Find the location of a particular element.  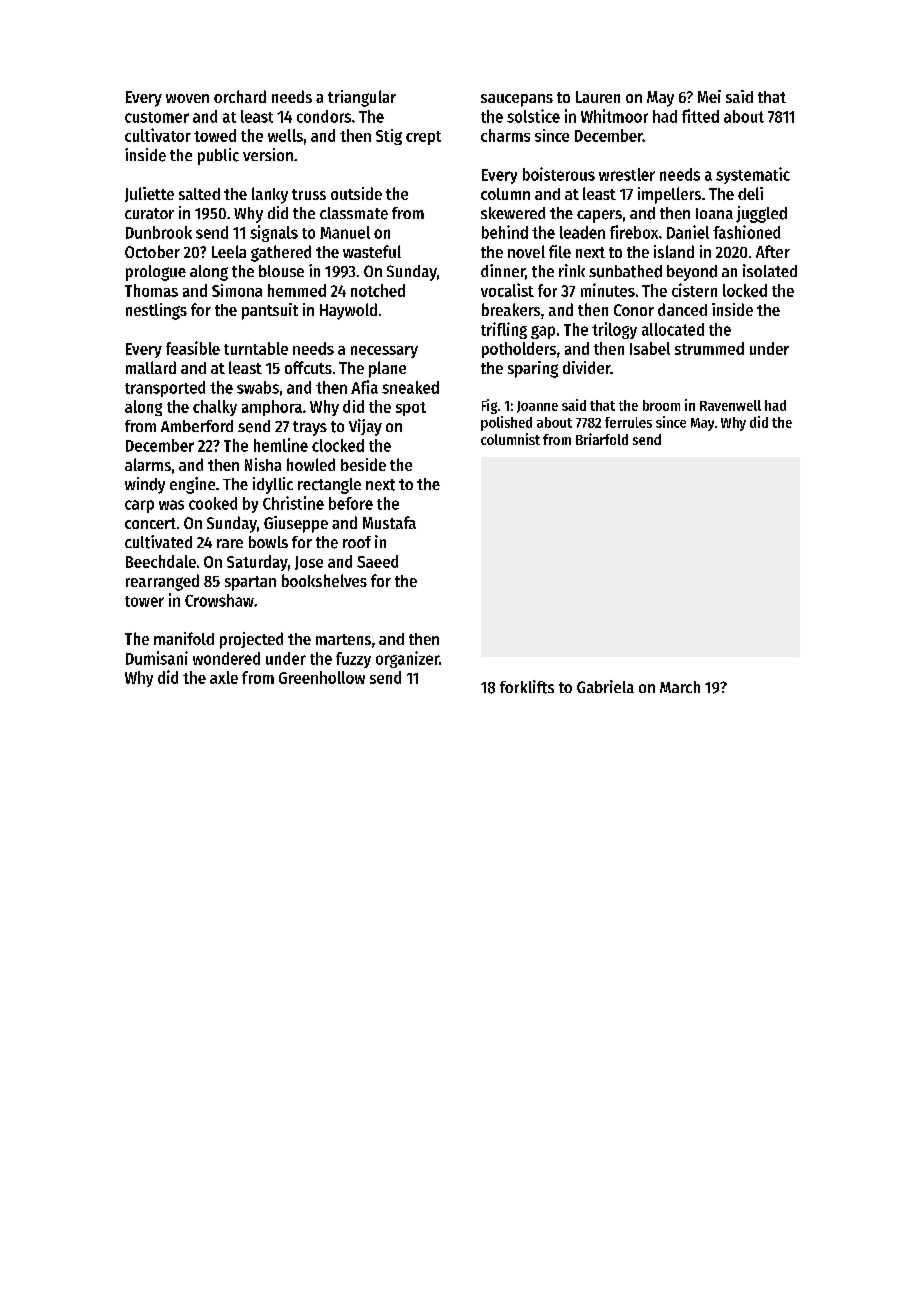

trilogy is located at coordinates (614, 330).
